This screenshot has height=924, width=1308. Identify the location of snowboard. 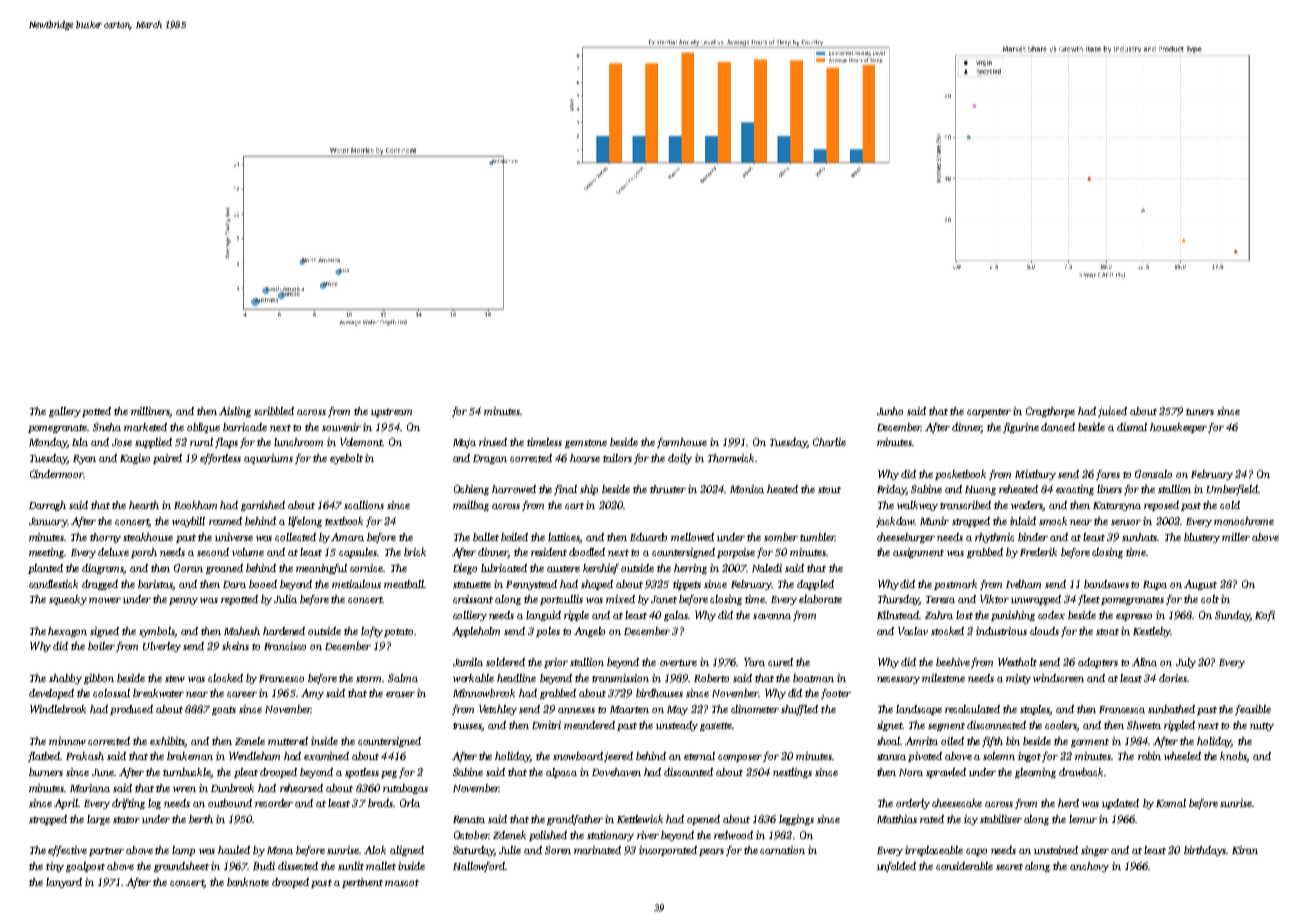
(578, 756).
